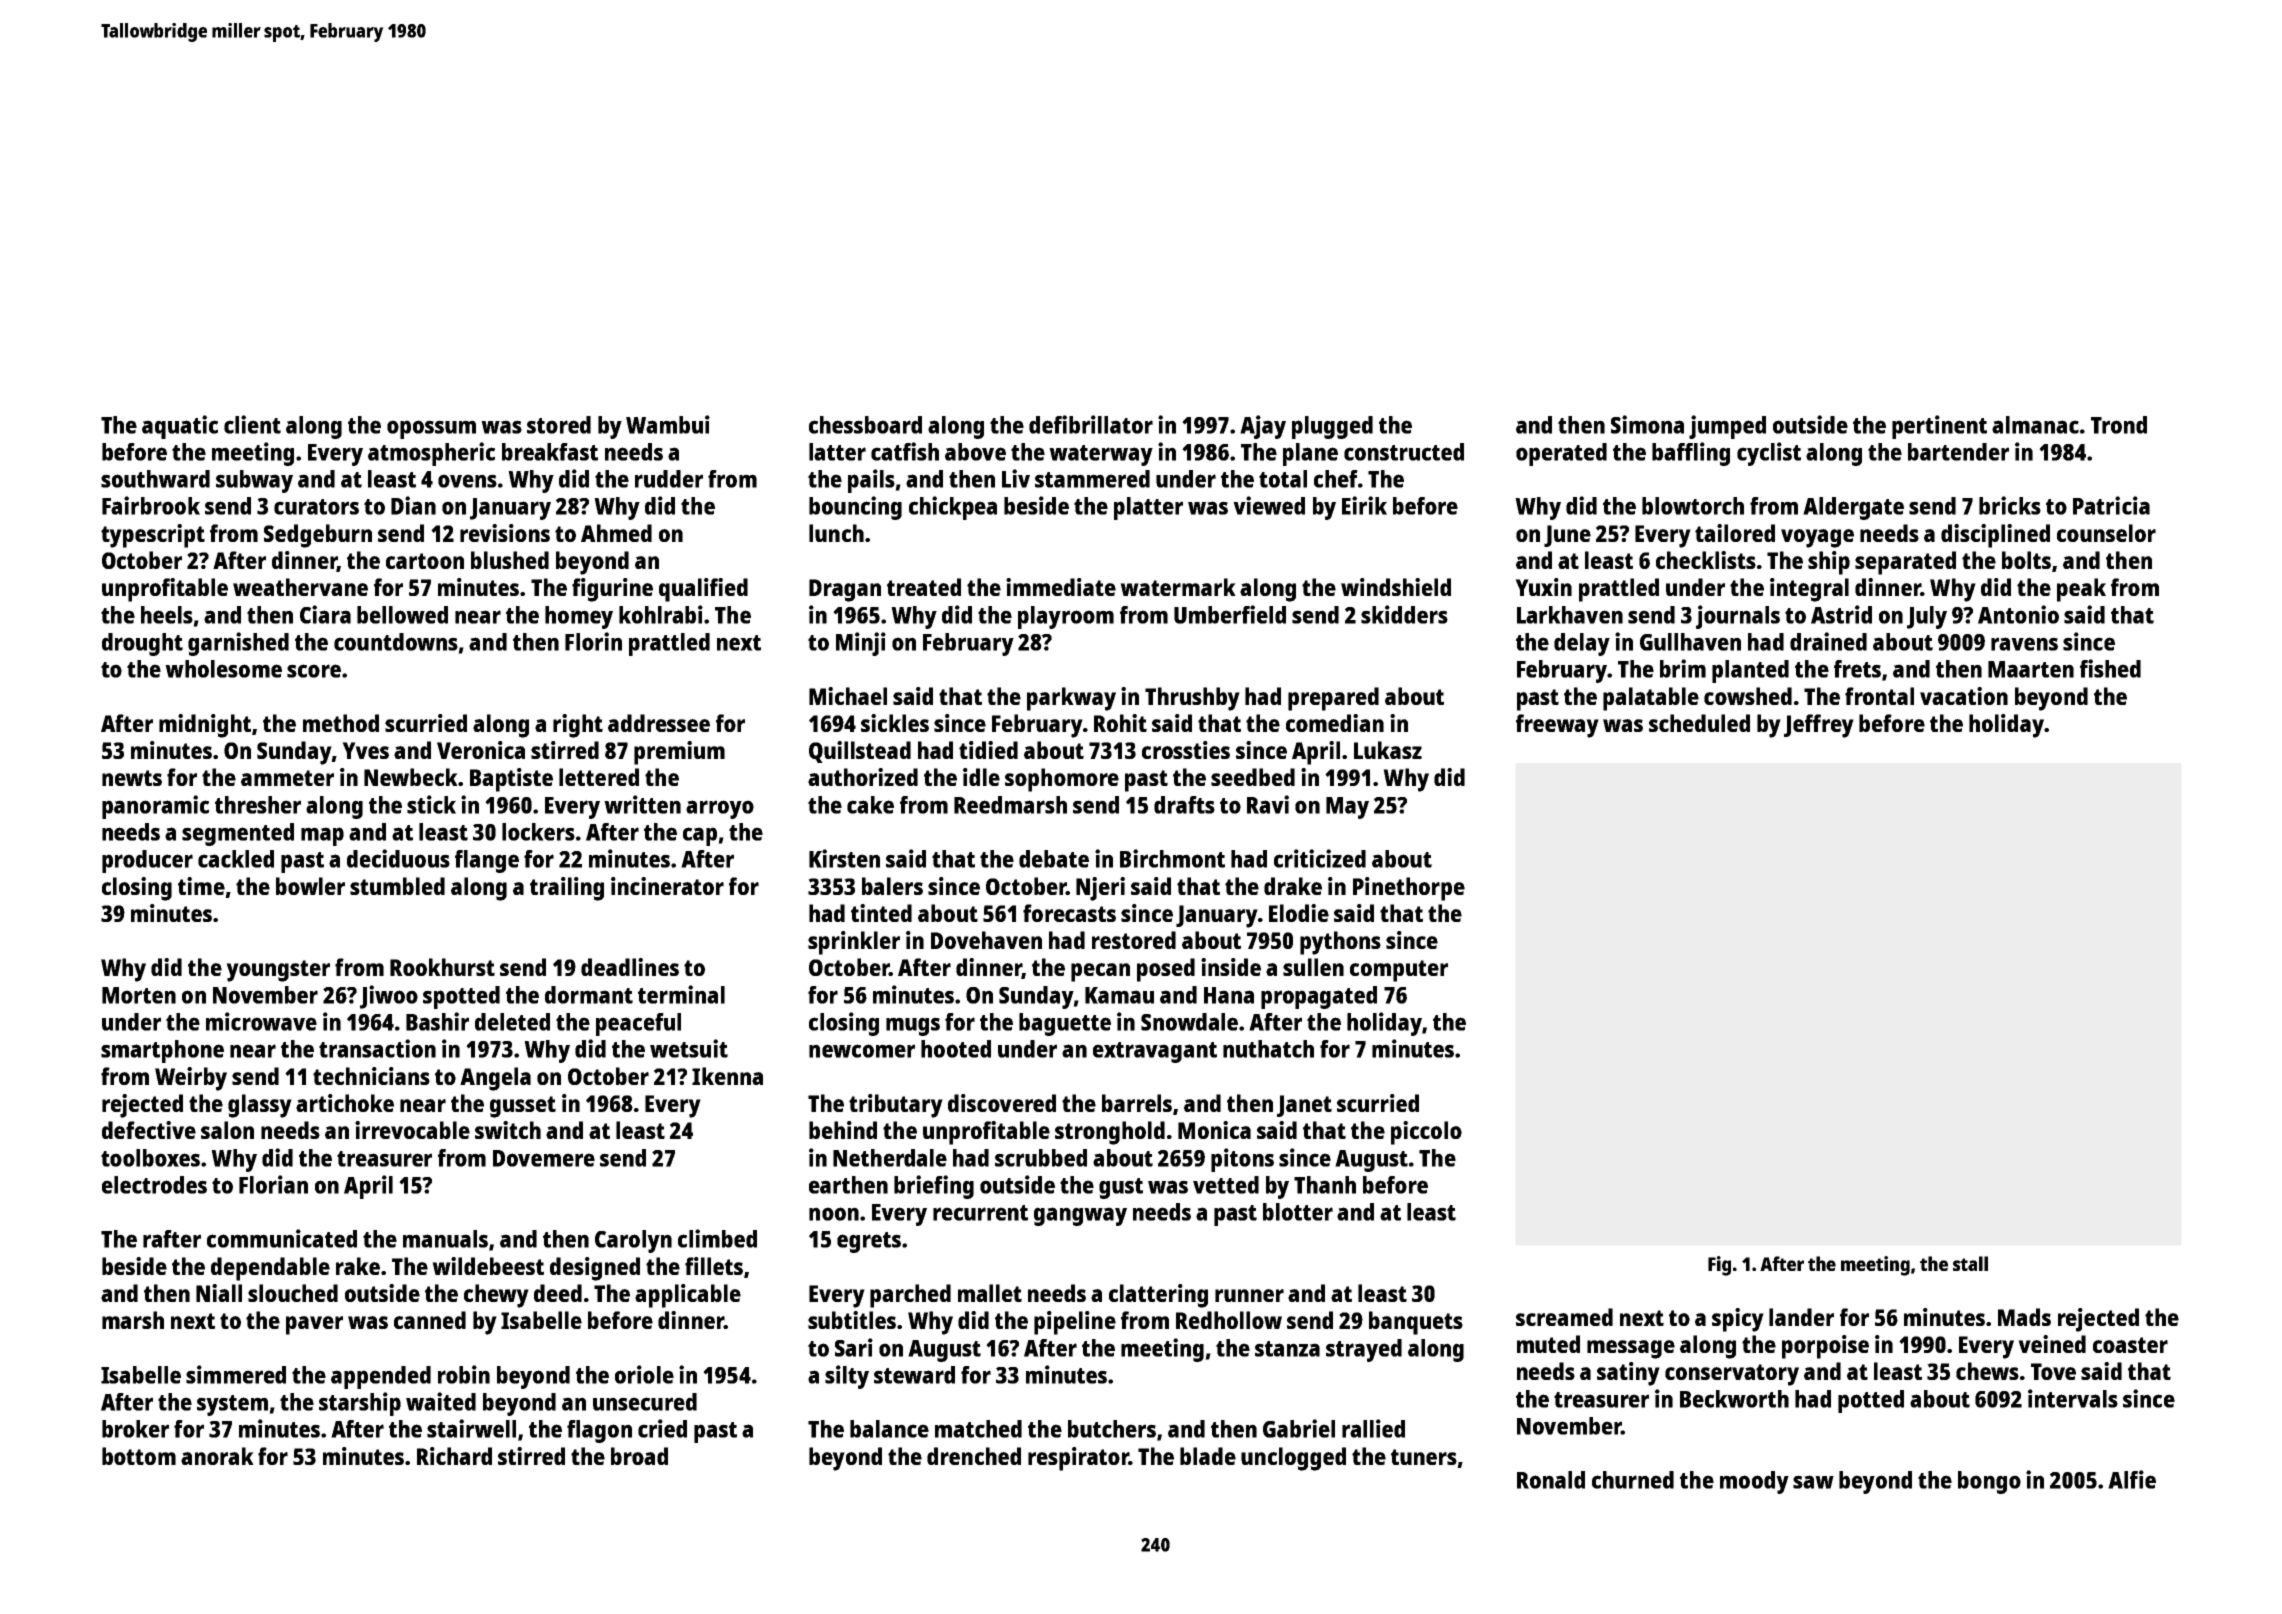 The width and height of the page is (2282, 1614). Describe the element at coordinates (639, 1456) in the page. I see `broad` at that location.
